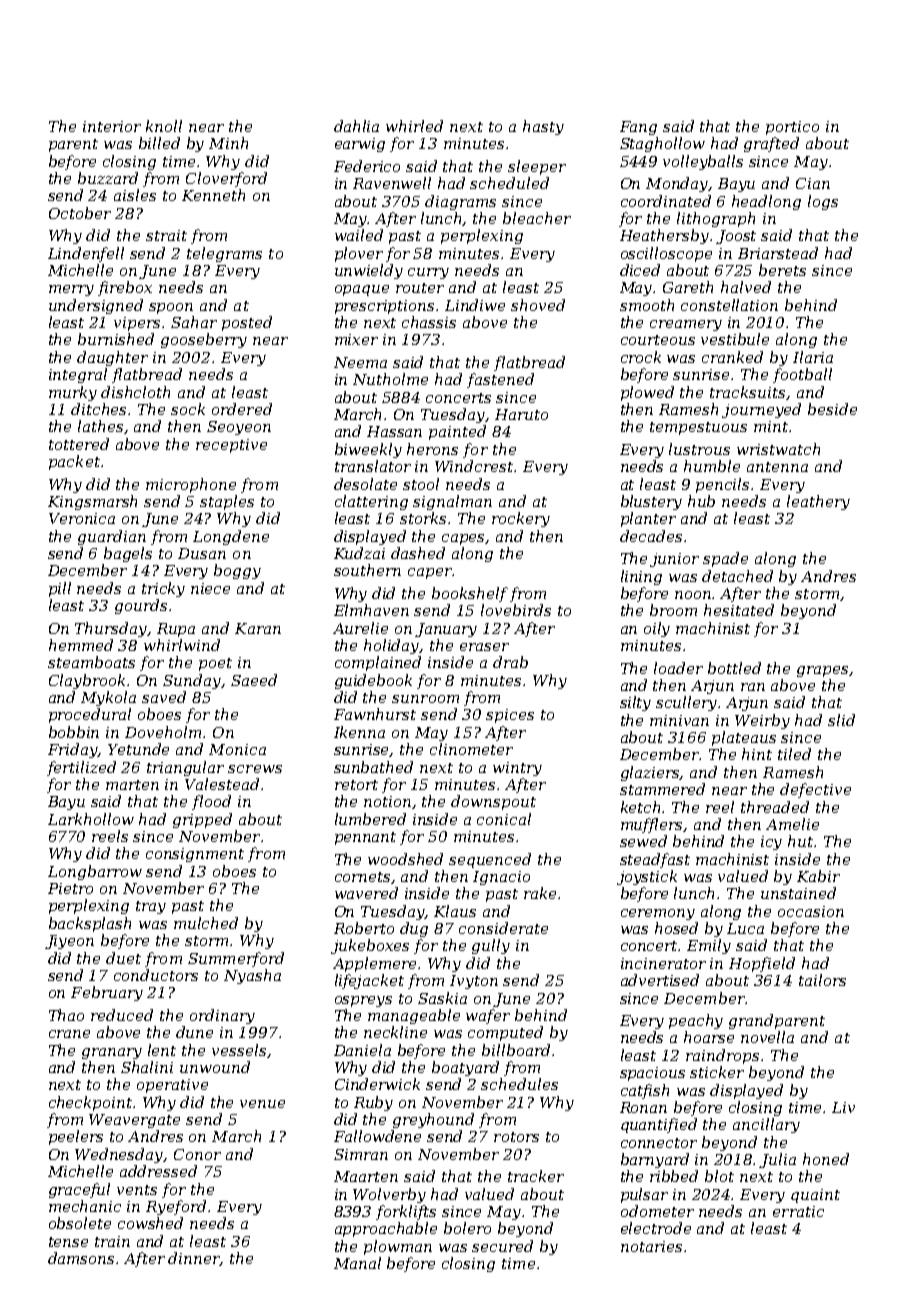 This screenshot has height=1316, width=908. What do you see at coordinates (194, 1259) in the screenshot?
I see `dinner` at bounding box center [194, 1259].
